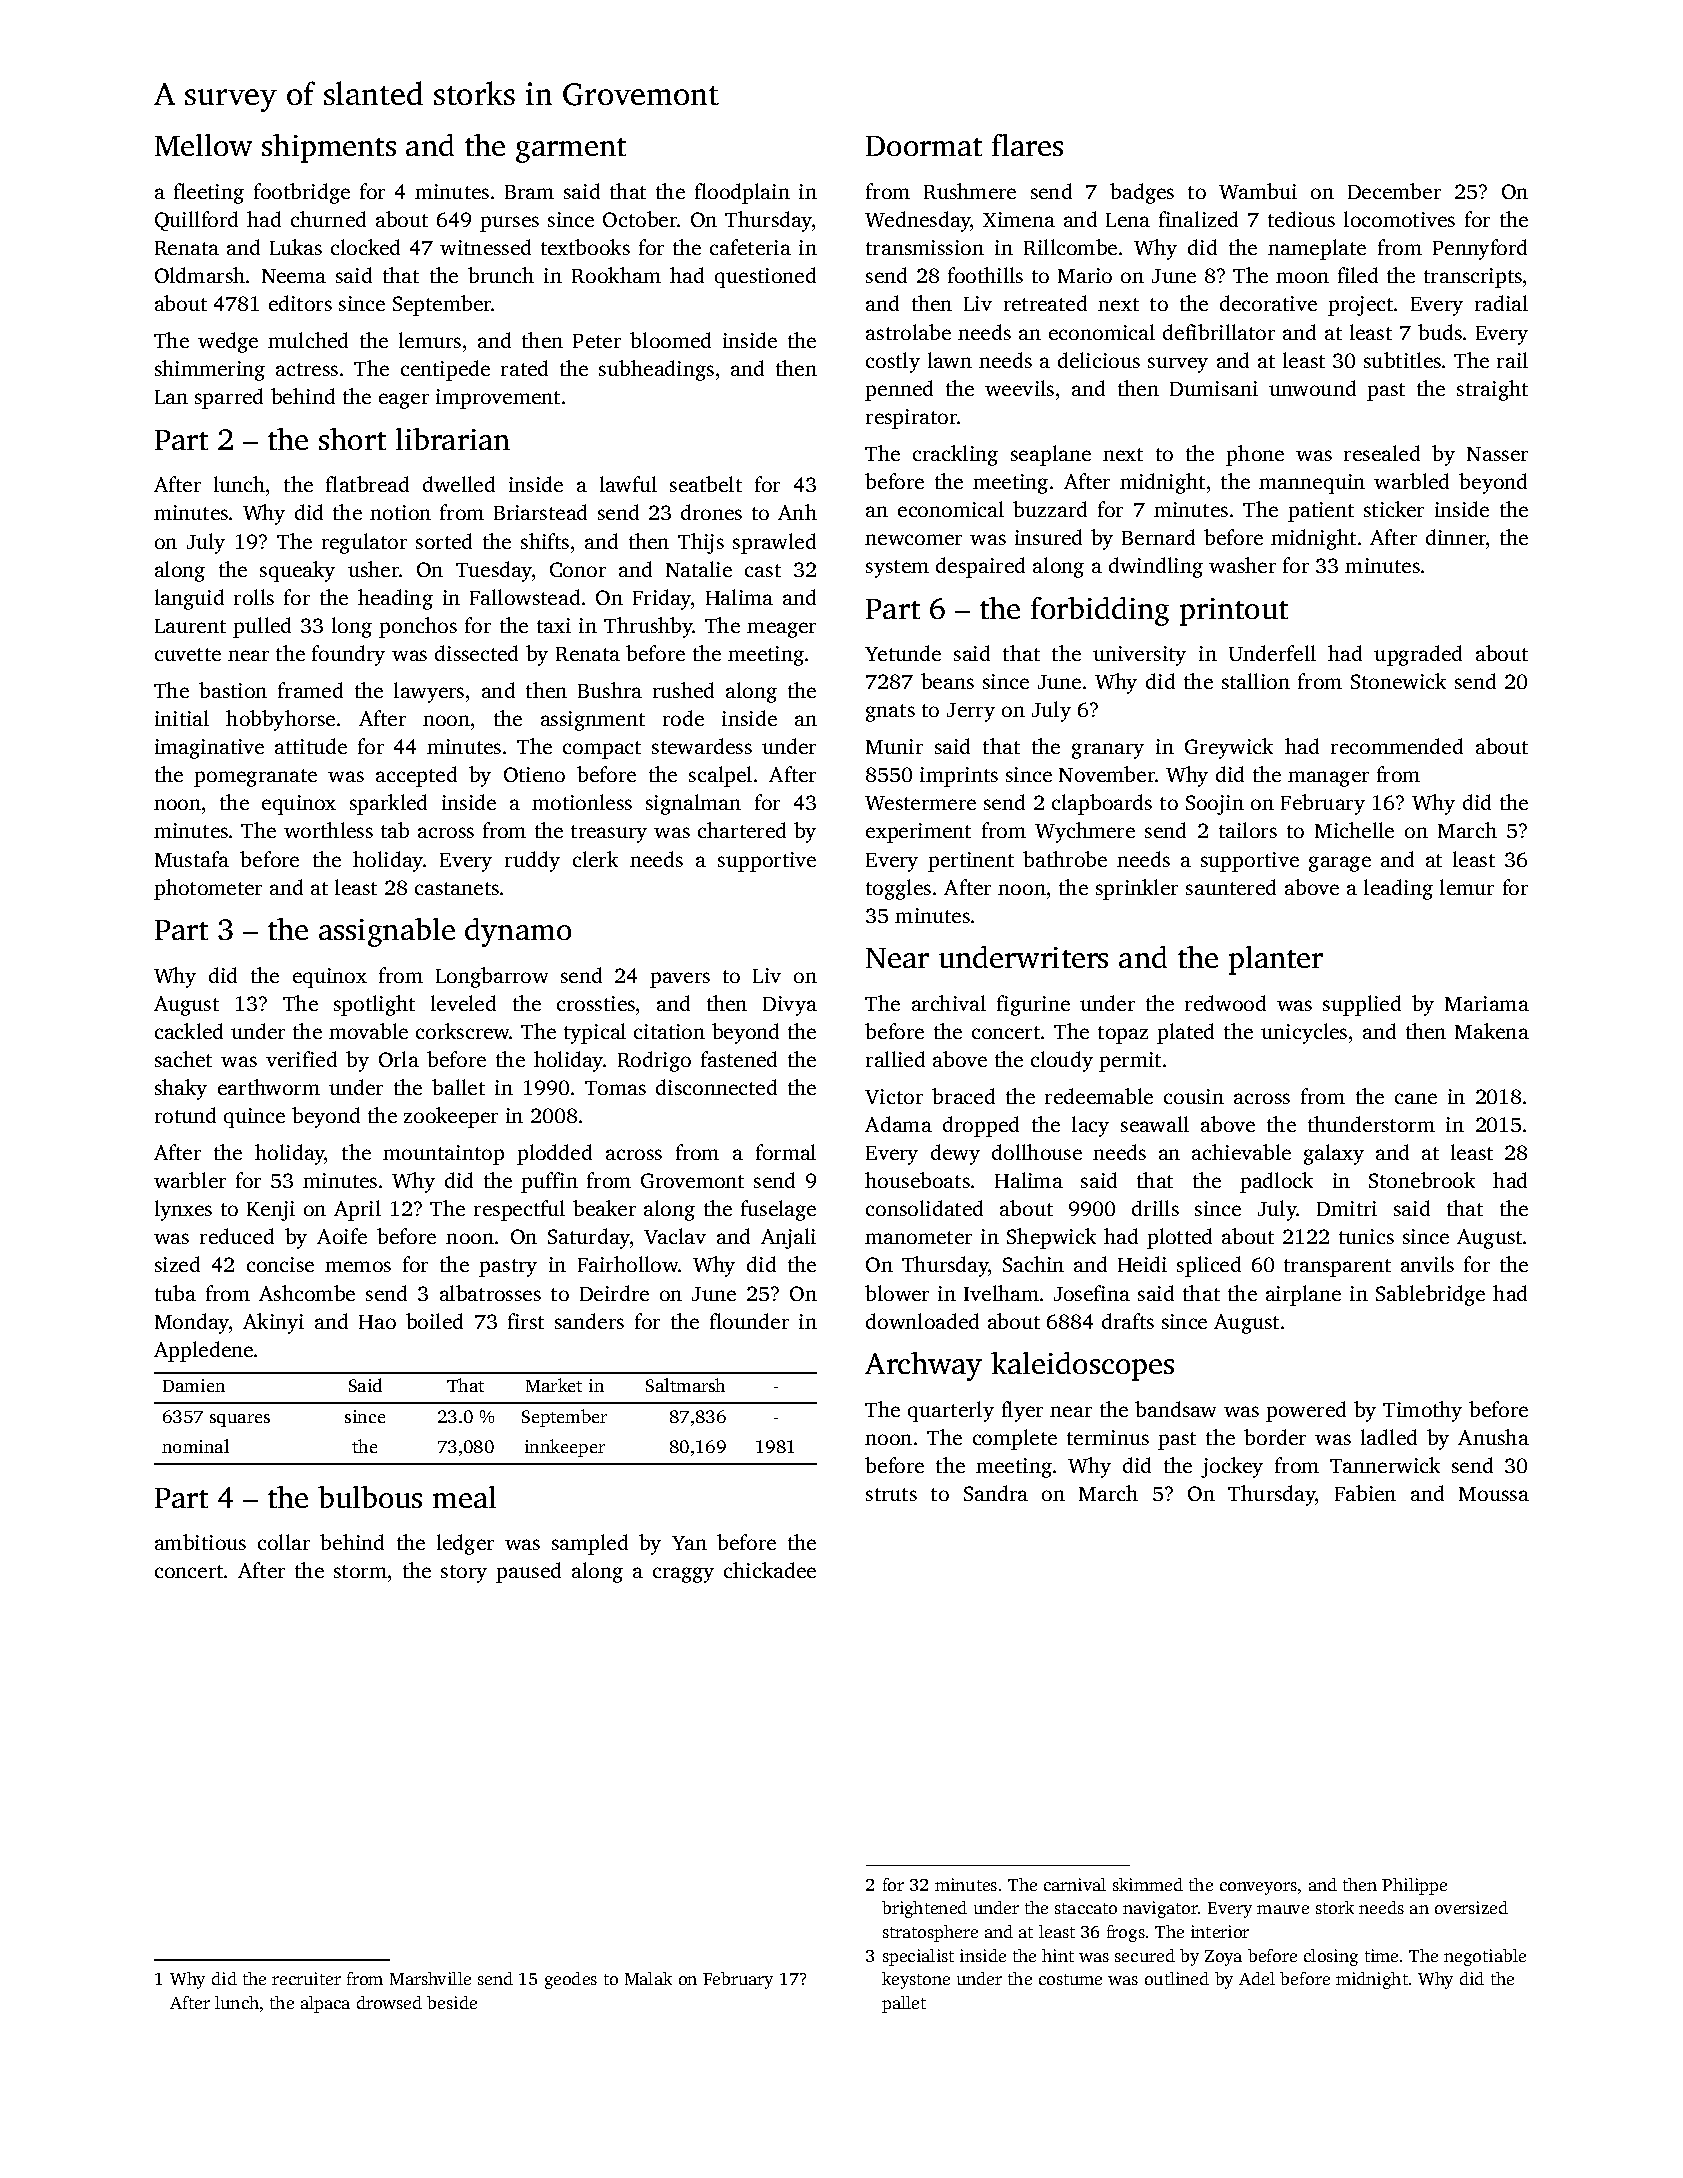 This screenshot has width=1683, height=2178. Describe the element at coordinates (328, 830) in the screenshot. I see `worthless` at that location.
